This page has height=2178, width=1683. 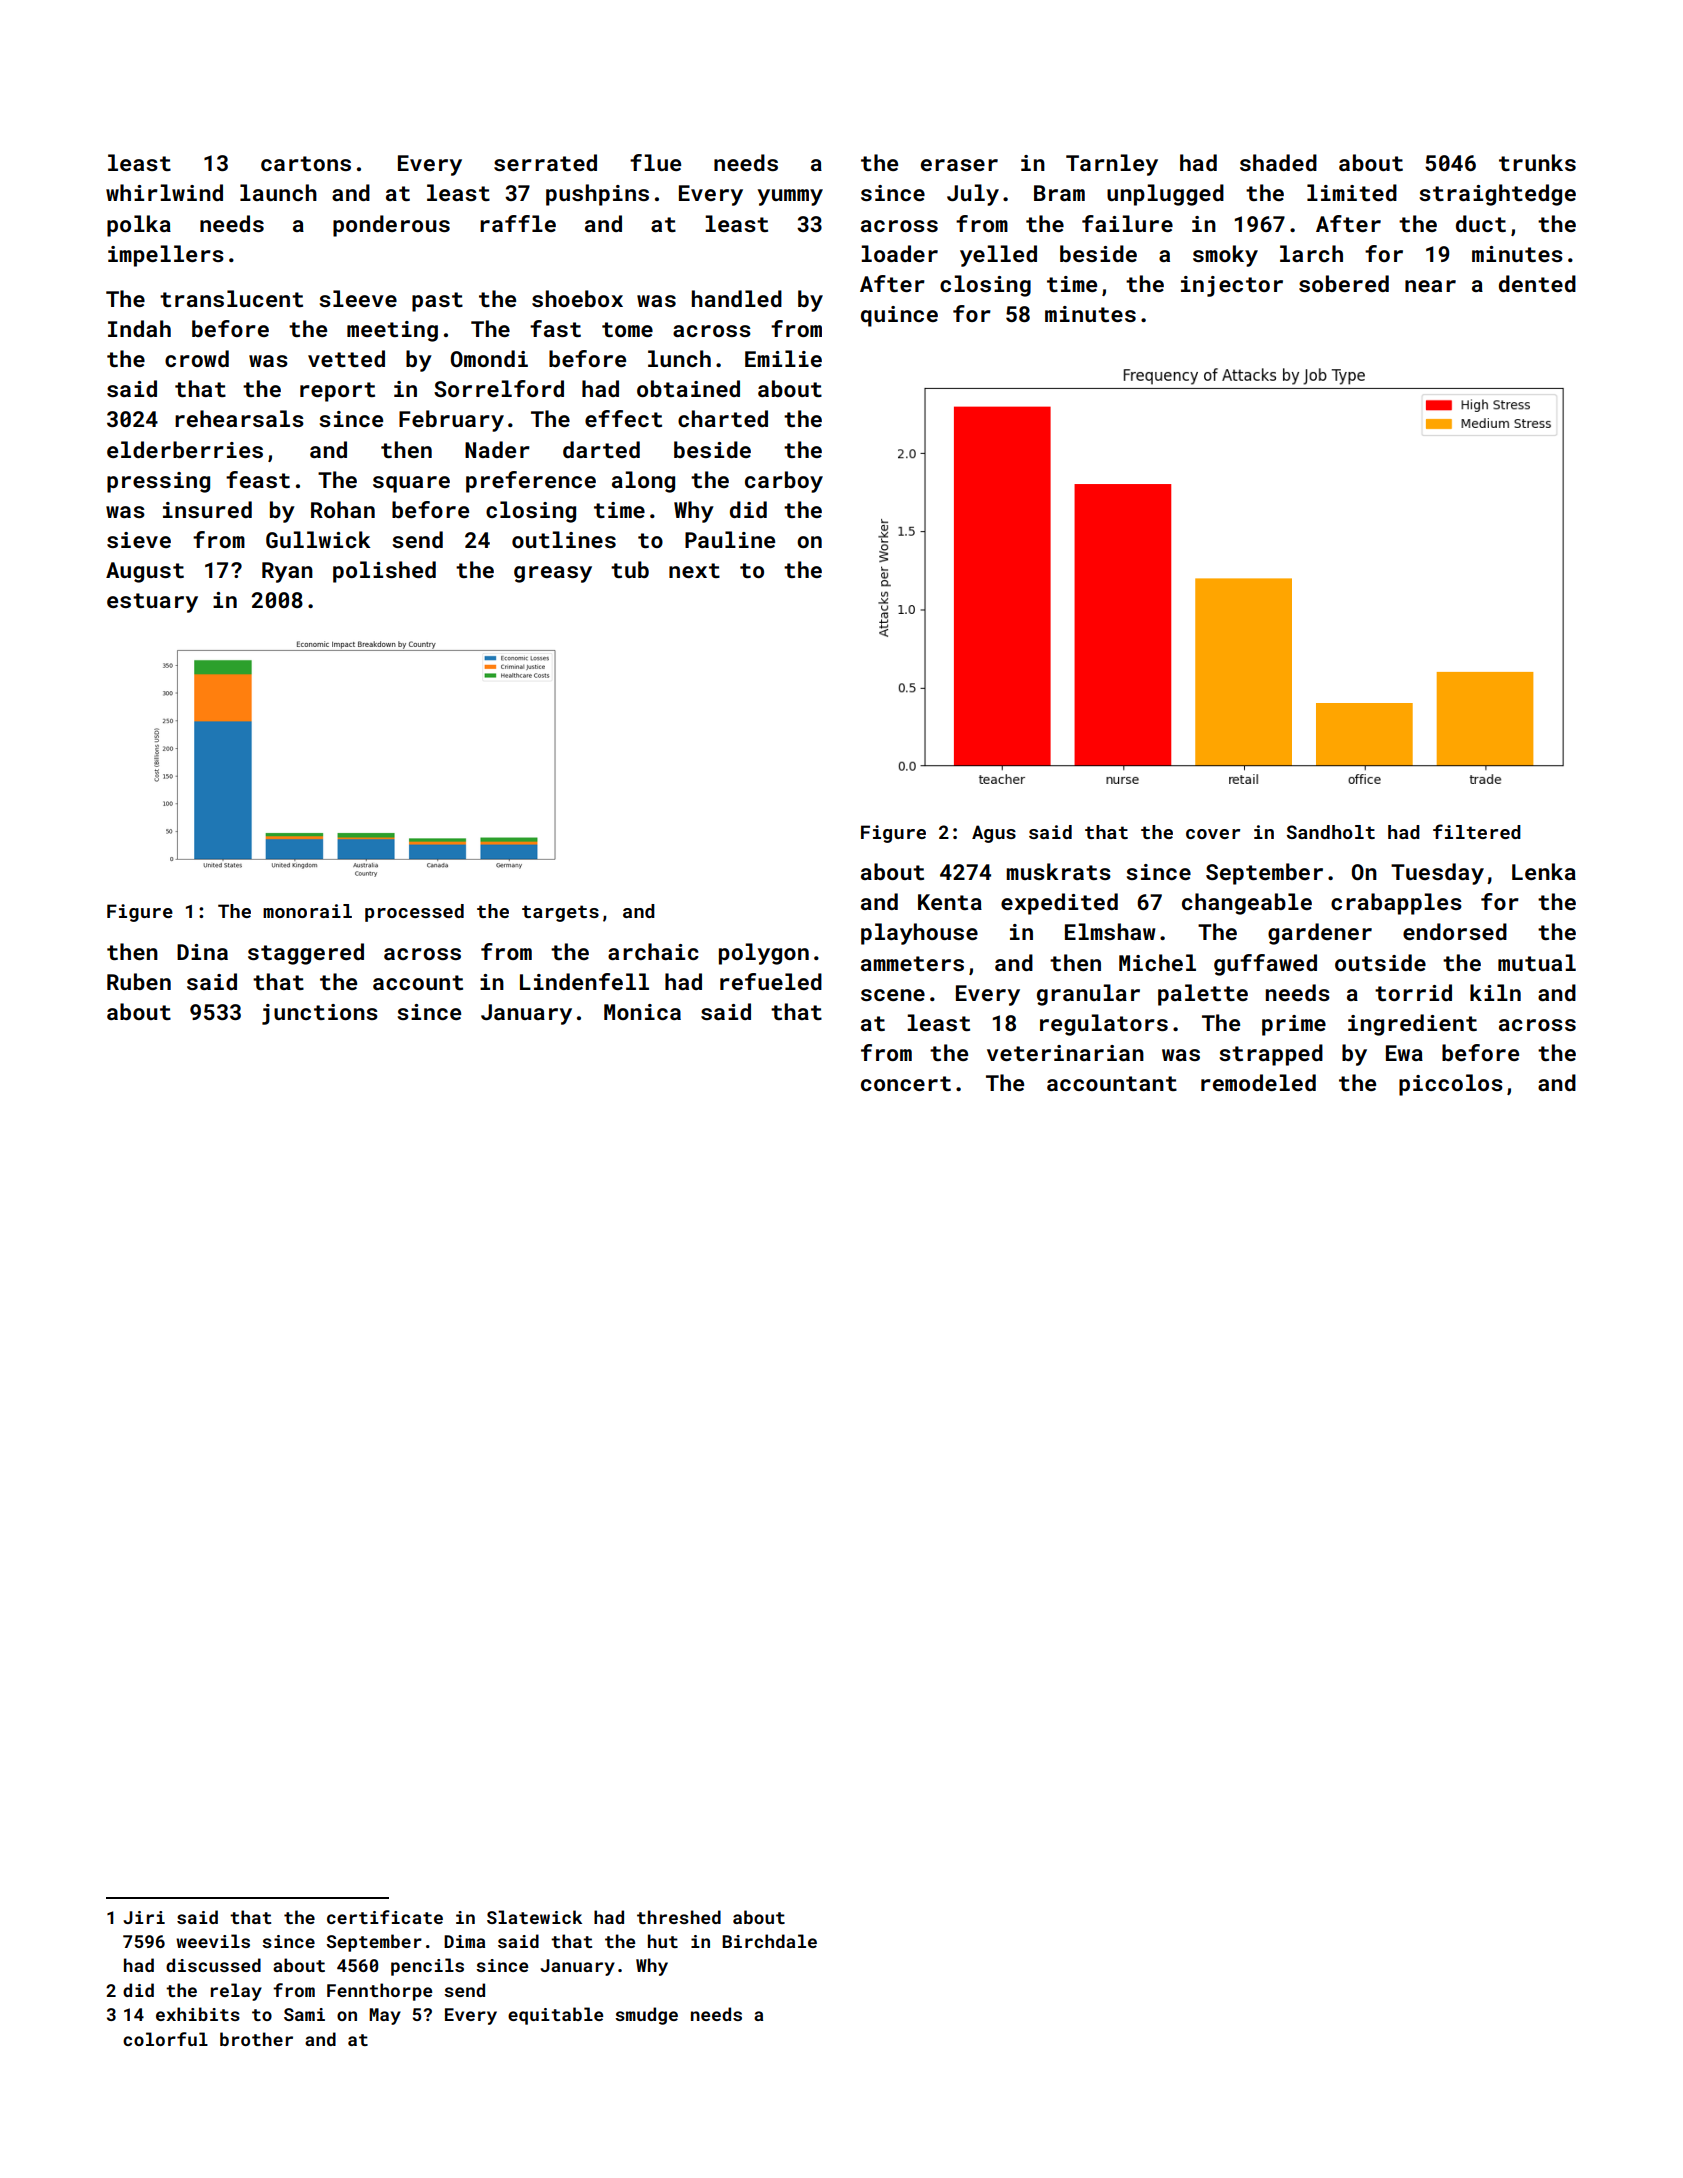 I want to click on estuary, so click(x=152, y=603).
